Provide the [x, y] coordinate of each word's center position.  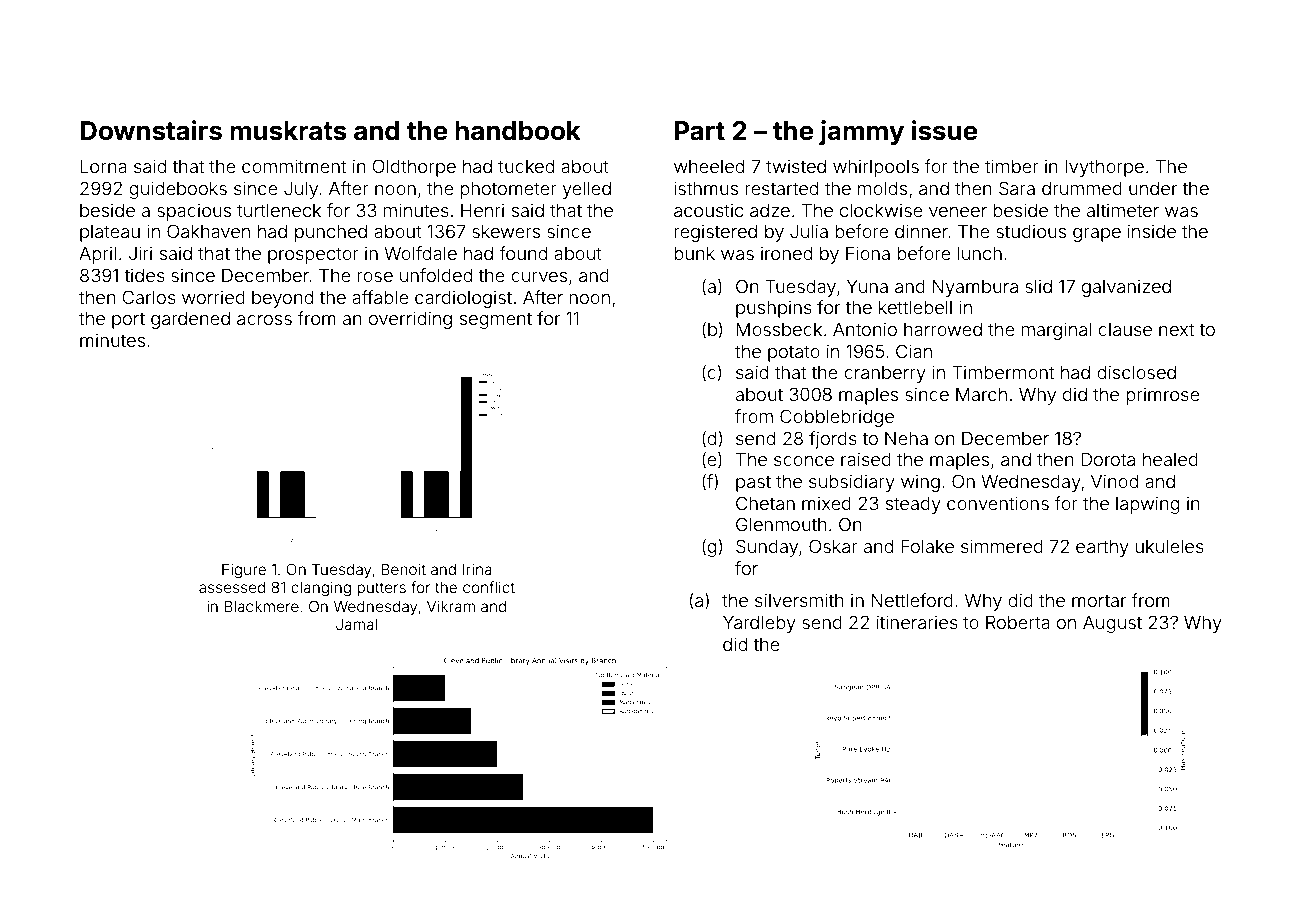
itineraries [917, 622]
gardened [190, 320]
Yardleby [759, 624]
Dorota [1108, 459]
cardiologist [463, 299]
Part [700, 131]
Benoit [403, 569]
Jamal [356, 624]
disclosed [1136, 372]
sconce [804, 461]
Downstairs [151, 130]
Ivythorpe [1104, 168]
